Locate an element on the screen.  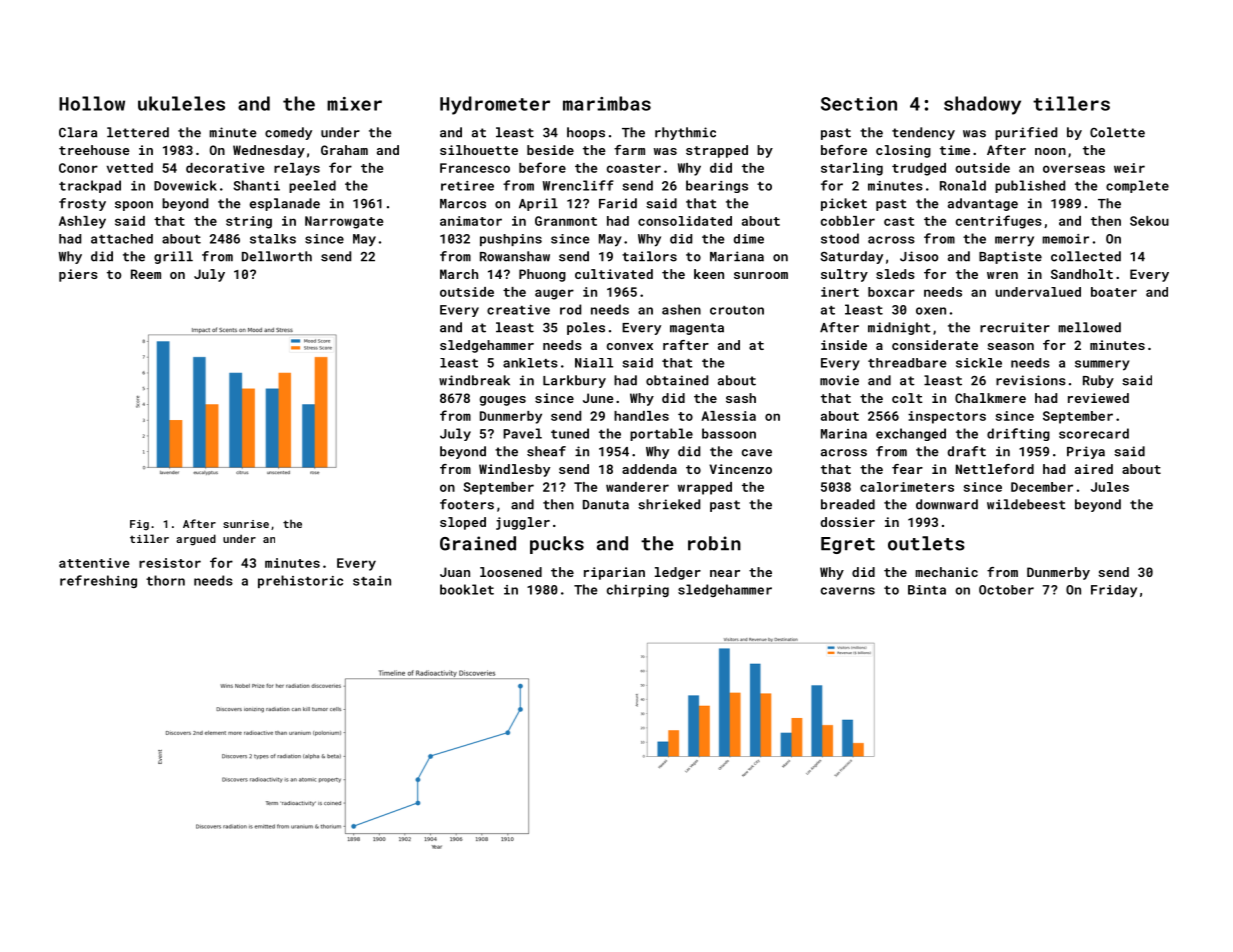
Shanti is located at coordinates (256, 185).
